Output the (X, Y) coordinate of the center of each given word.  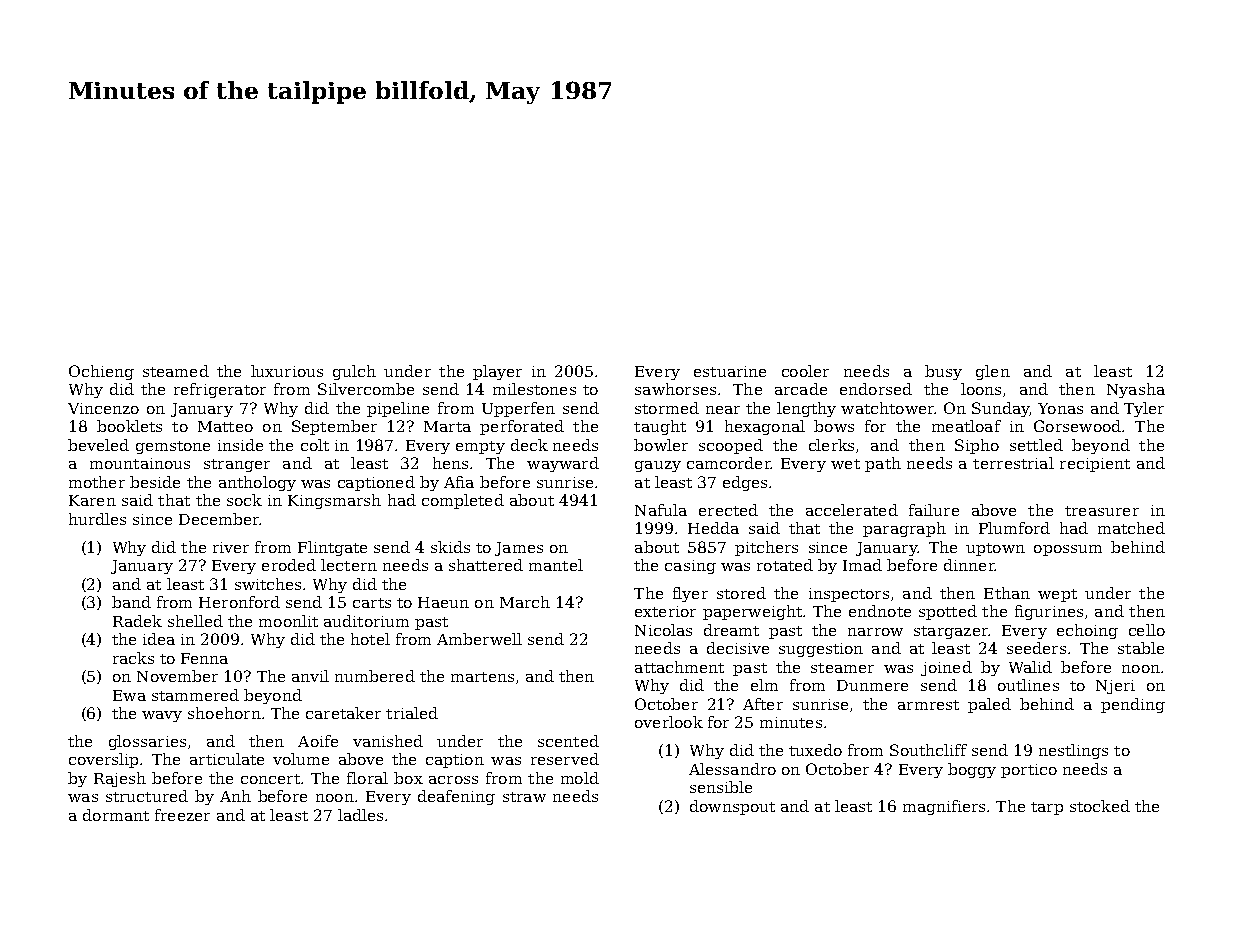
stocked (1100, 806)
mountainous (140, 463)
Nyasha (1136, 390)
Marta (447, 426)
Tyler (1144, 409)
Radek (137, 621)
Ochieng (101, 372)
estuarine (730, 371)
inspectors (849, 595)
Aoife (318, 741)
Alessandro (732, 769)
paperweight (752, 612)
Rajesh (120, 779)
